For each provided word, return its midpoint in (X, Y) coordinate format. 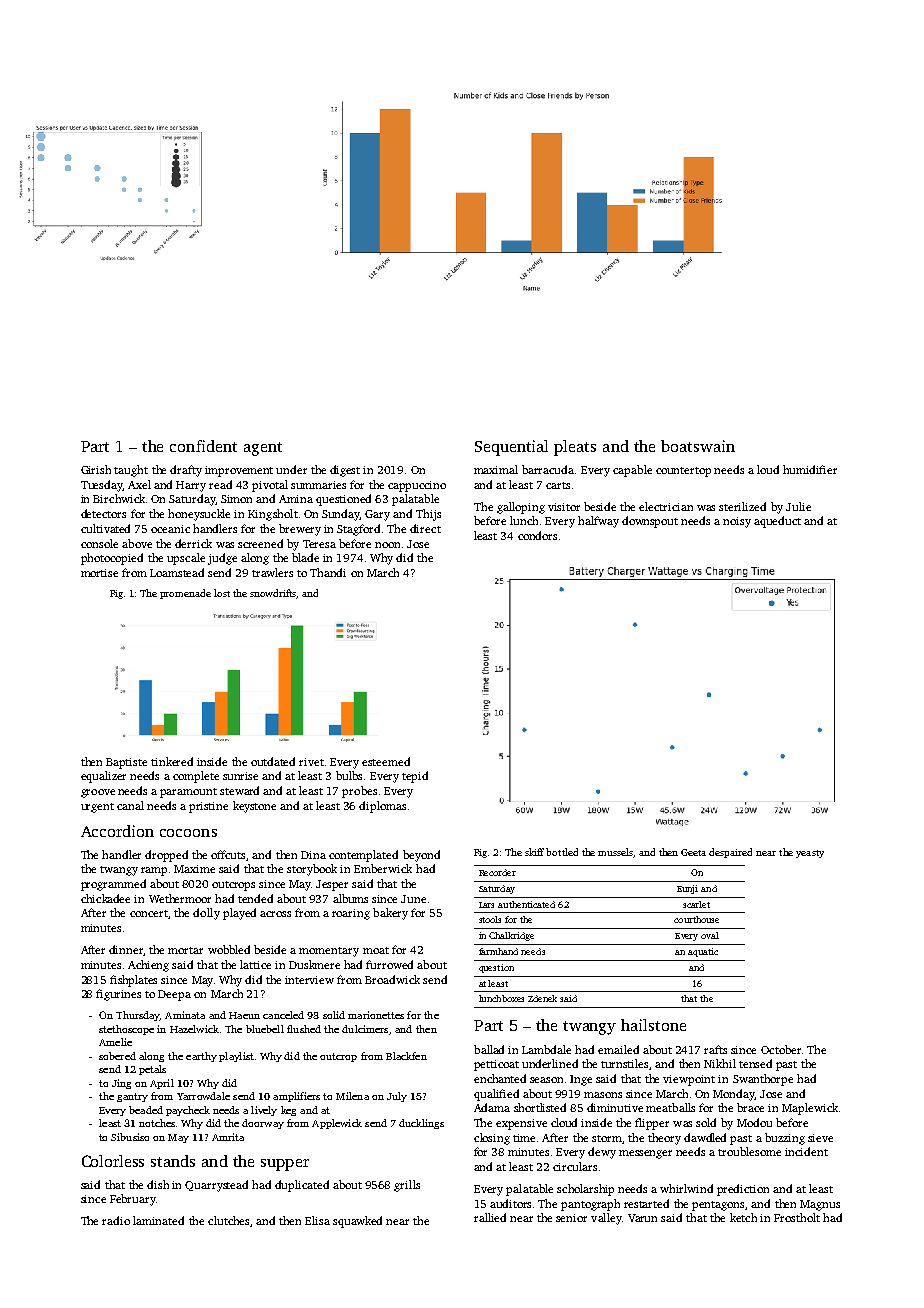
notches (157, 1123)
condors (537, 535)
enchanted (500, 1078)
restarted (646, 1203)
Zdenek (542, 998)
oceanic (170, 529)
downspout (650, 522)
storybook (312, 870)
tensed (755, 1063)
